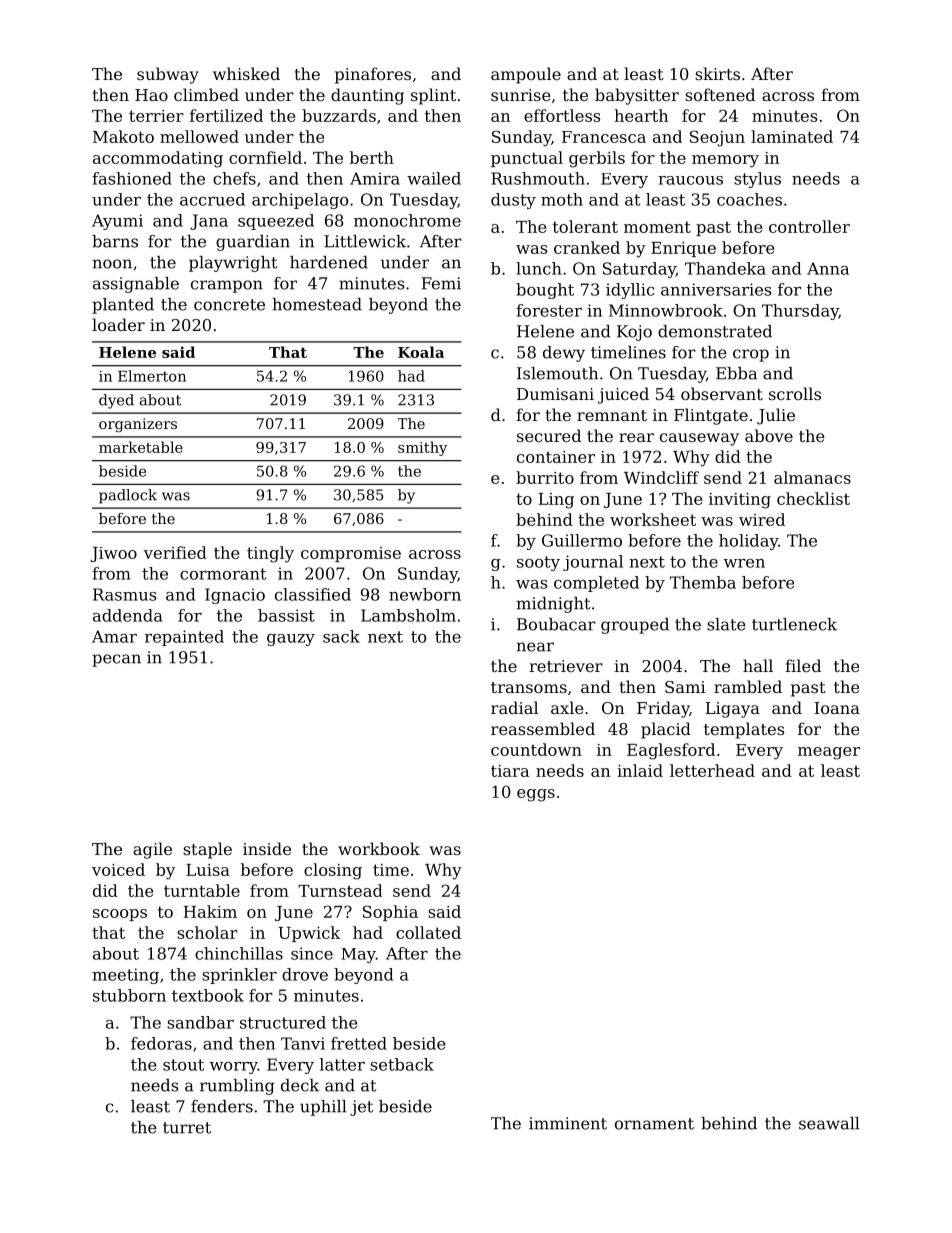  I want to click on turret, so click(187, 1128).
